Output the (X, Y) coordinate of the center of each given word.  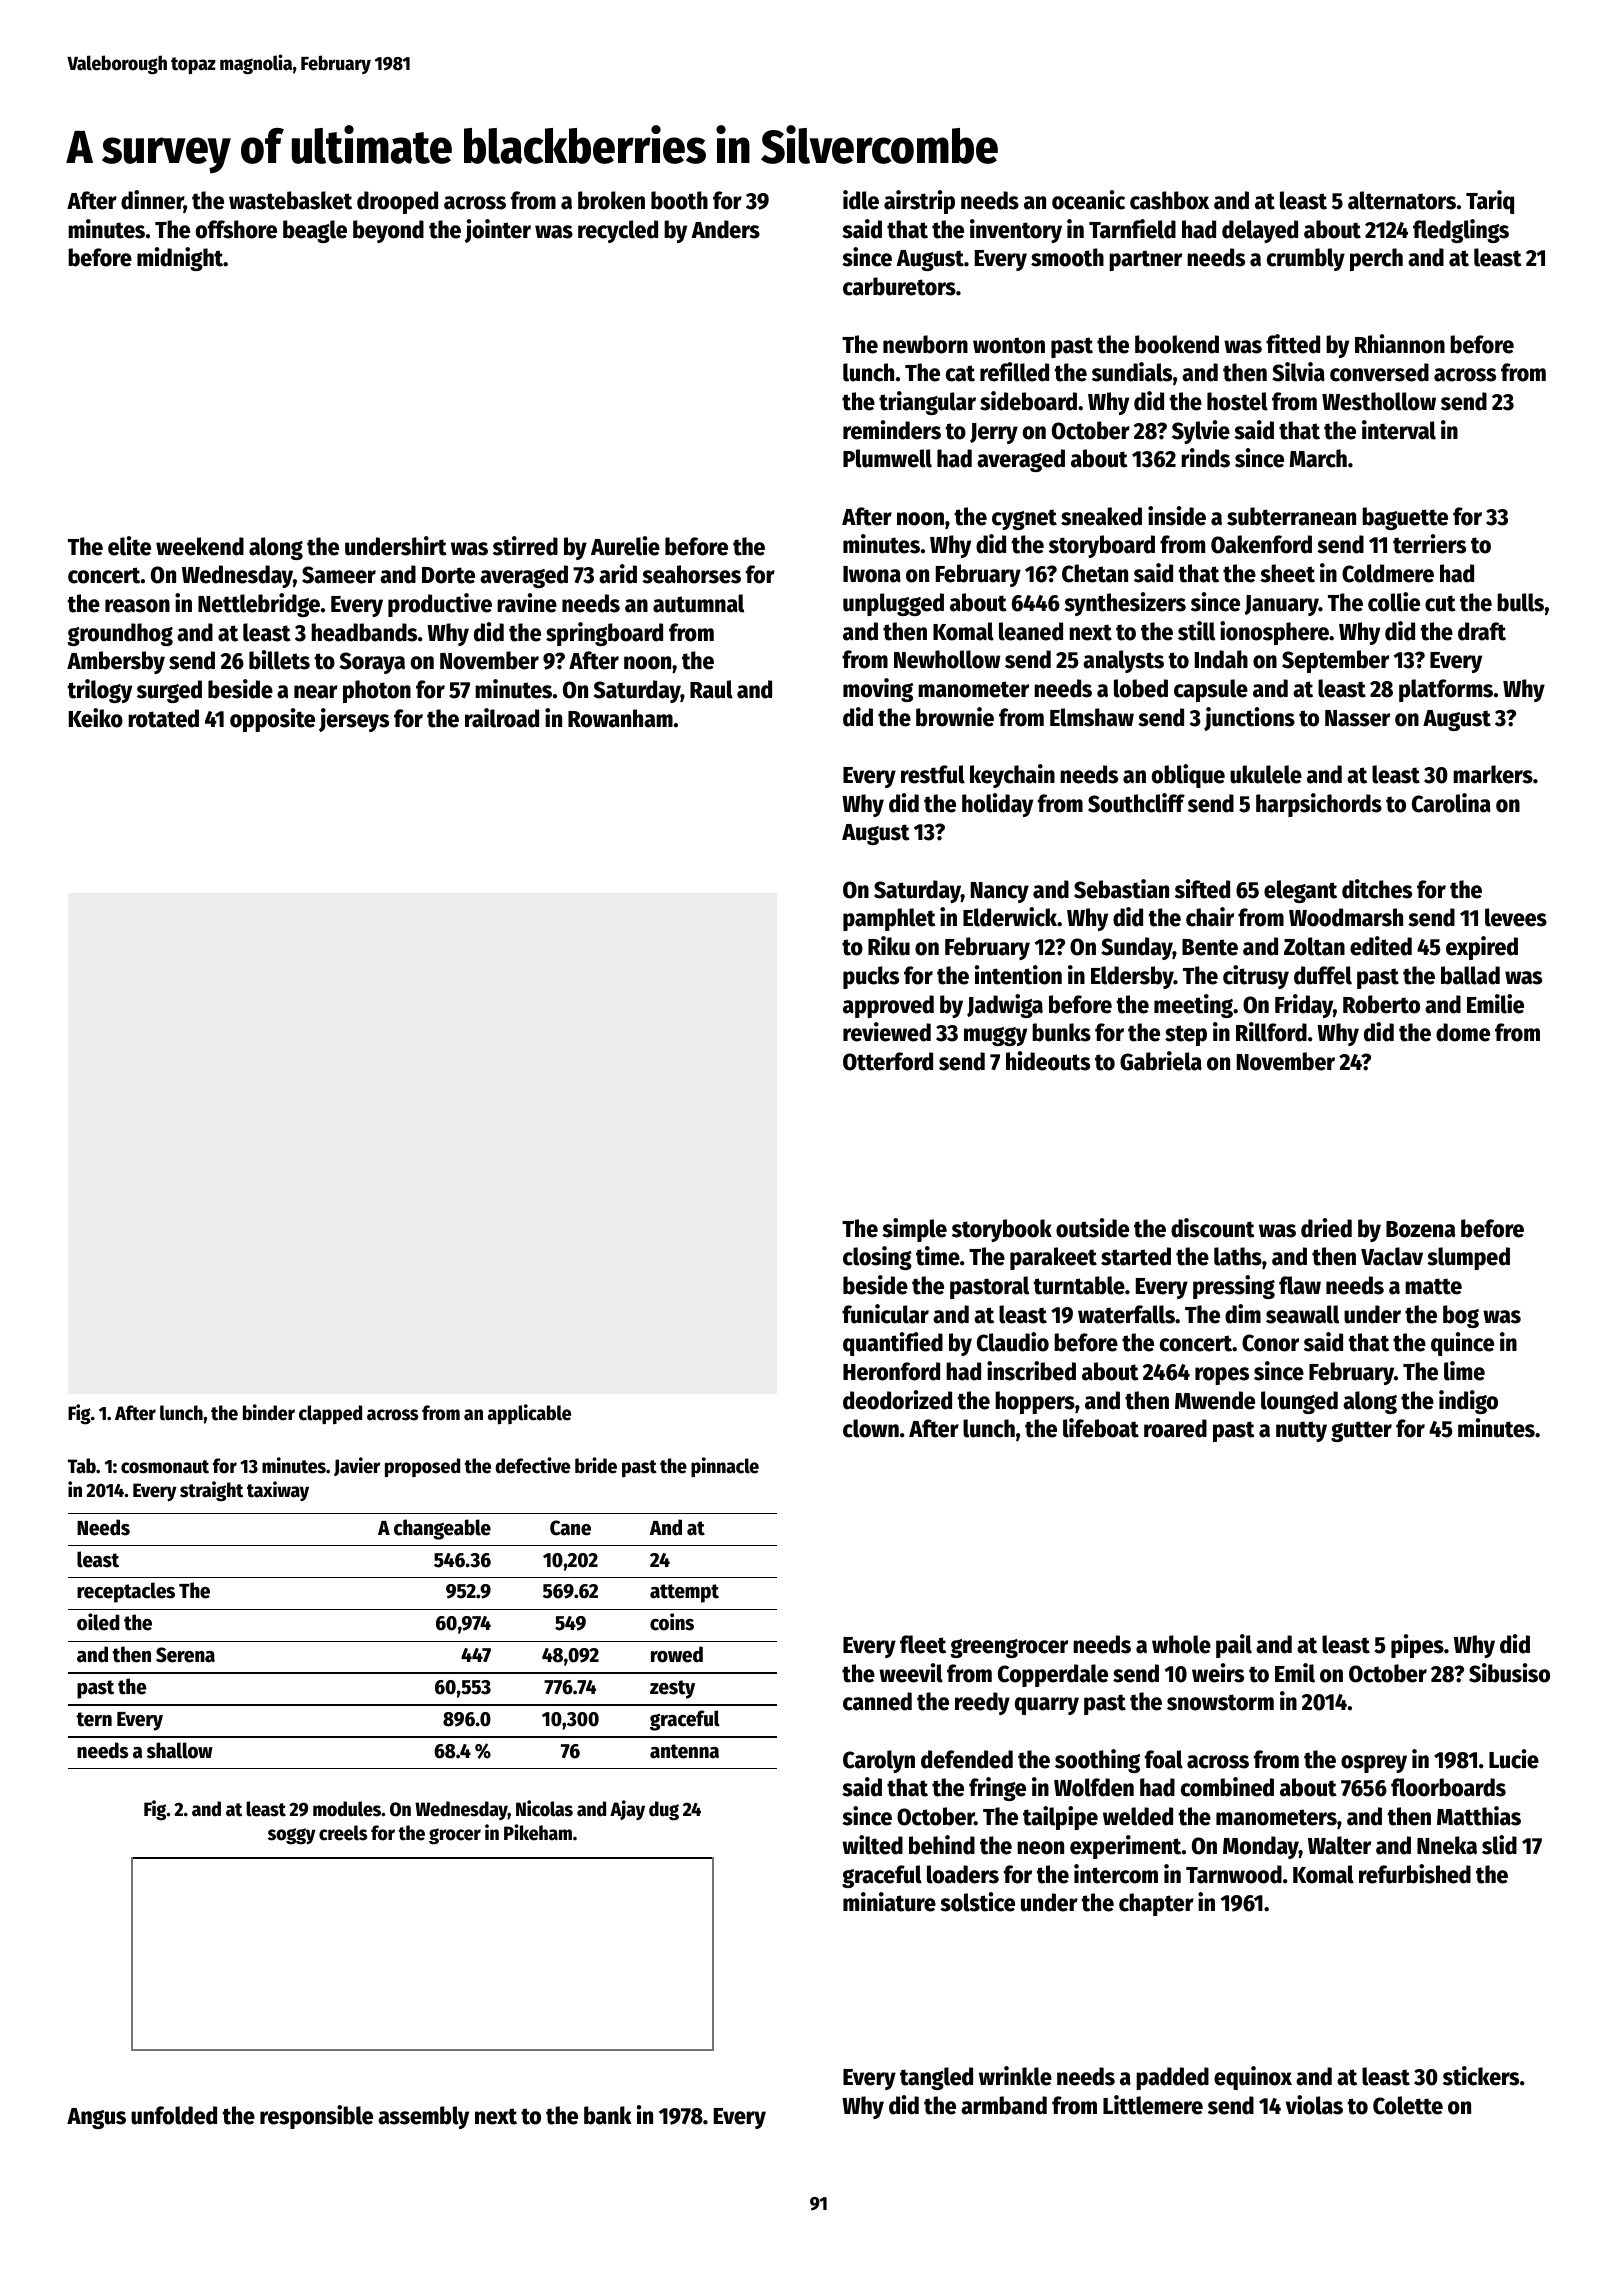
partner (1145, 260)
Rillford (1271, 1032)
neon (1040, 1848)
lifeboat (1101, 1428)
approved (888, 1006)
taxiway (278, 1491)
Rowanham (620, 718)
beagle (315, 231)
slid (1499, 1845)
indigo (1468, 1402)
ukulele (1266, 774)
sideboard (1028, 401)
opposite (272, 720)
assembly (423, 2117)
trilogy (99, 691)
